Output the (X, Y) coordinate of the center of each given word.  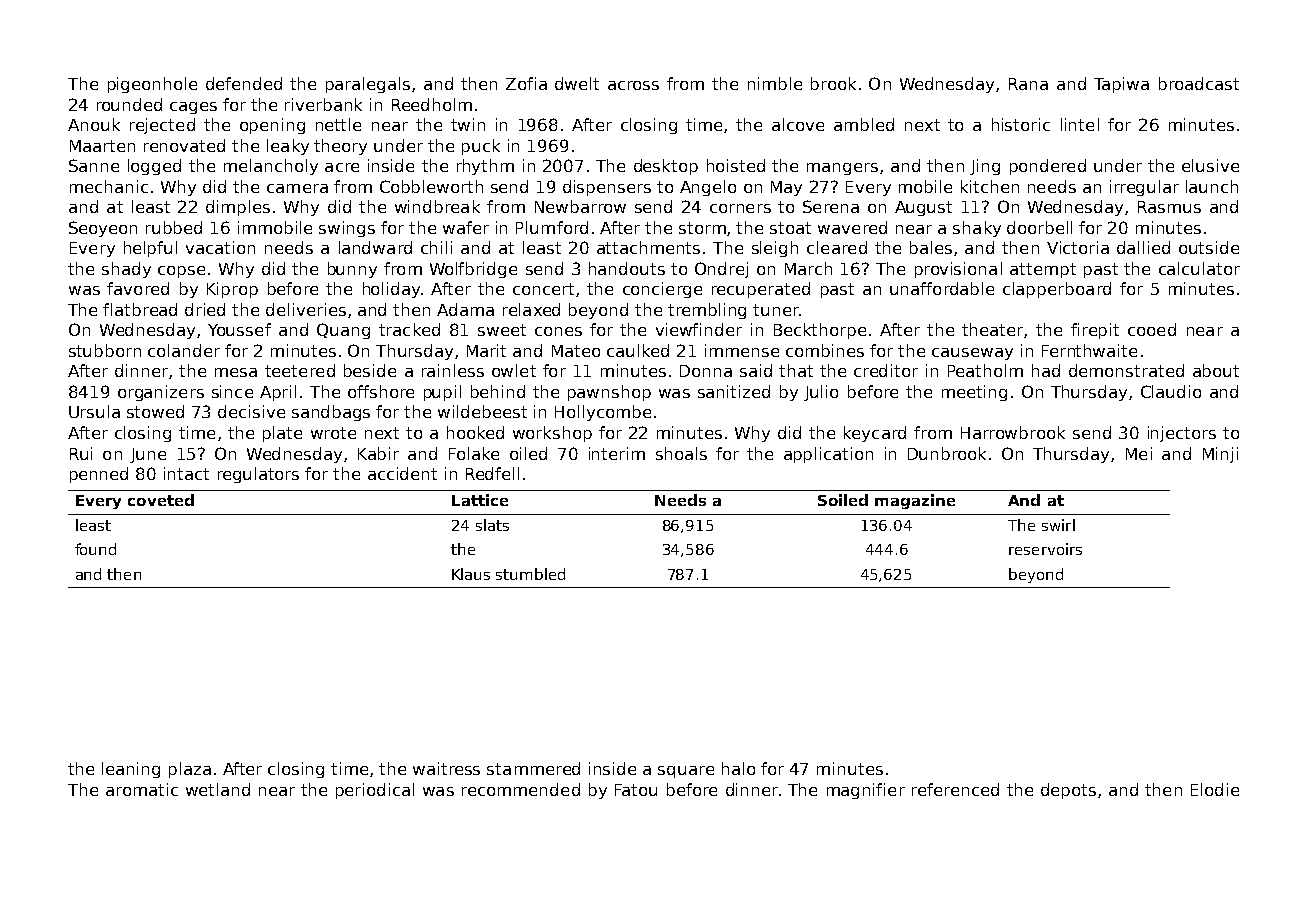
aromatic (142, 789)
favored (138, 288)
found (95, 549)
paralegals (368, 85)
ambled (864, 124)
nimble (775, 83)
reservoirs (1045, 549)
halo (738, 768)
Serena (831, 206)
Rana (1028, 84)
